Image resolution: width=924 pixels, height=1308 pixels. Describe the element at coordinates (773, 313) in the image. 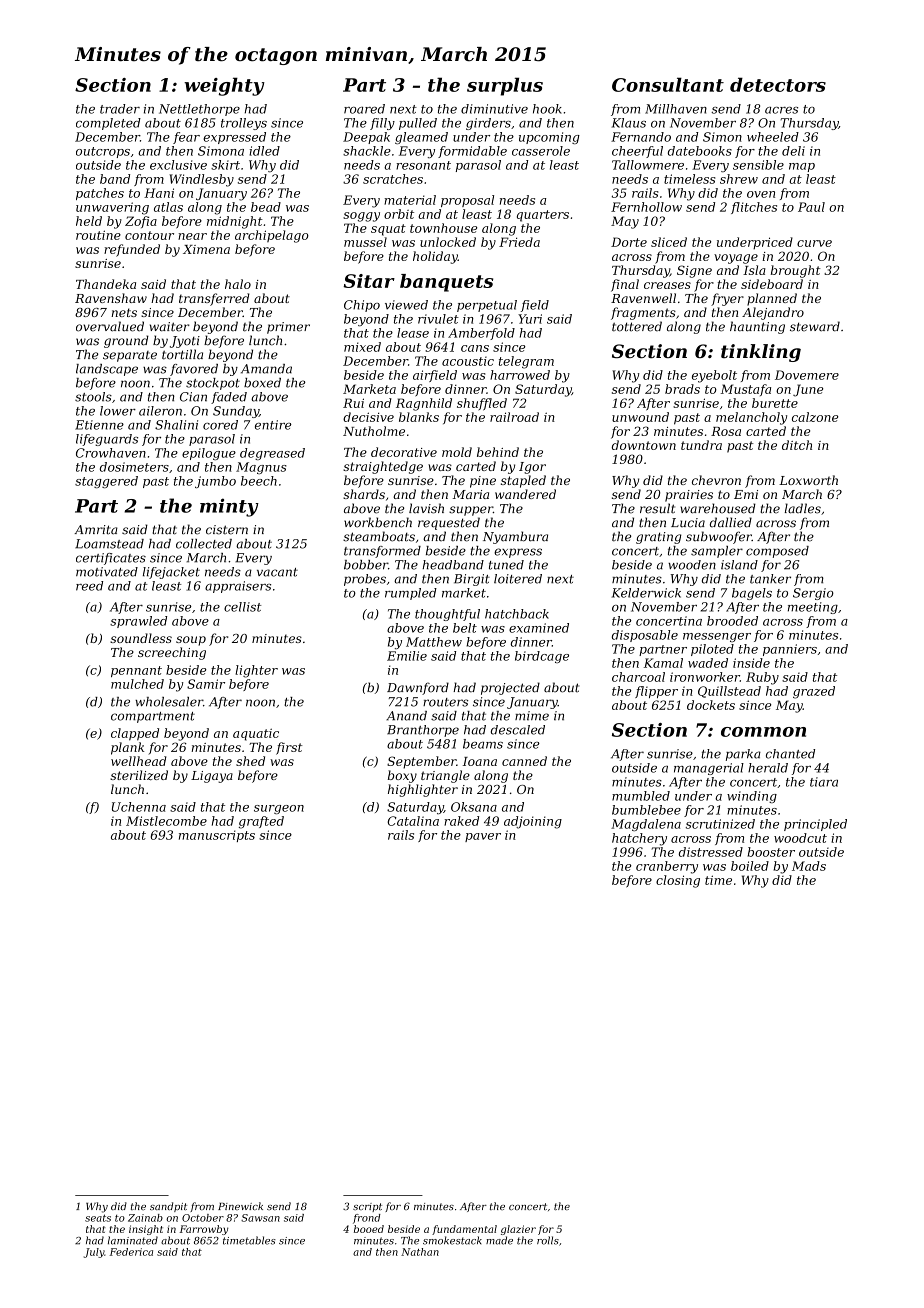

I see `Alejandro` at that location.
